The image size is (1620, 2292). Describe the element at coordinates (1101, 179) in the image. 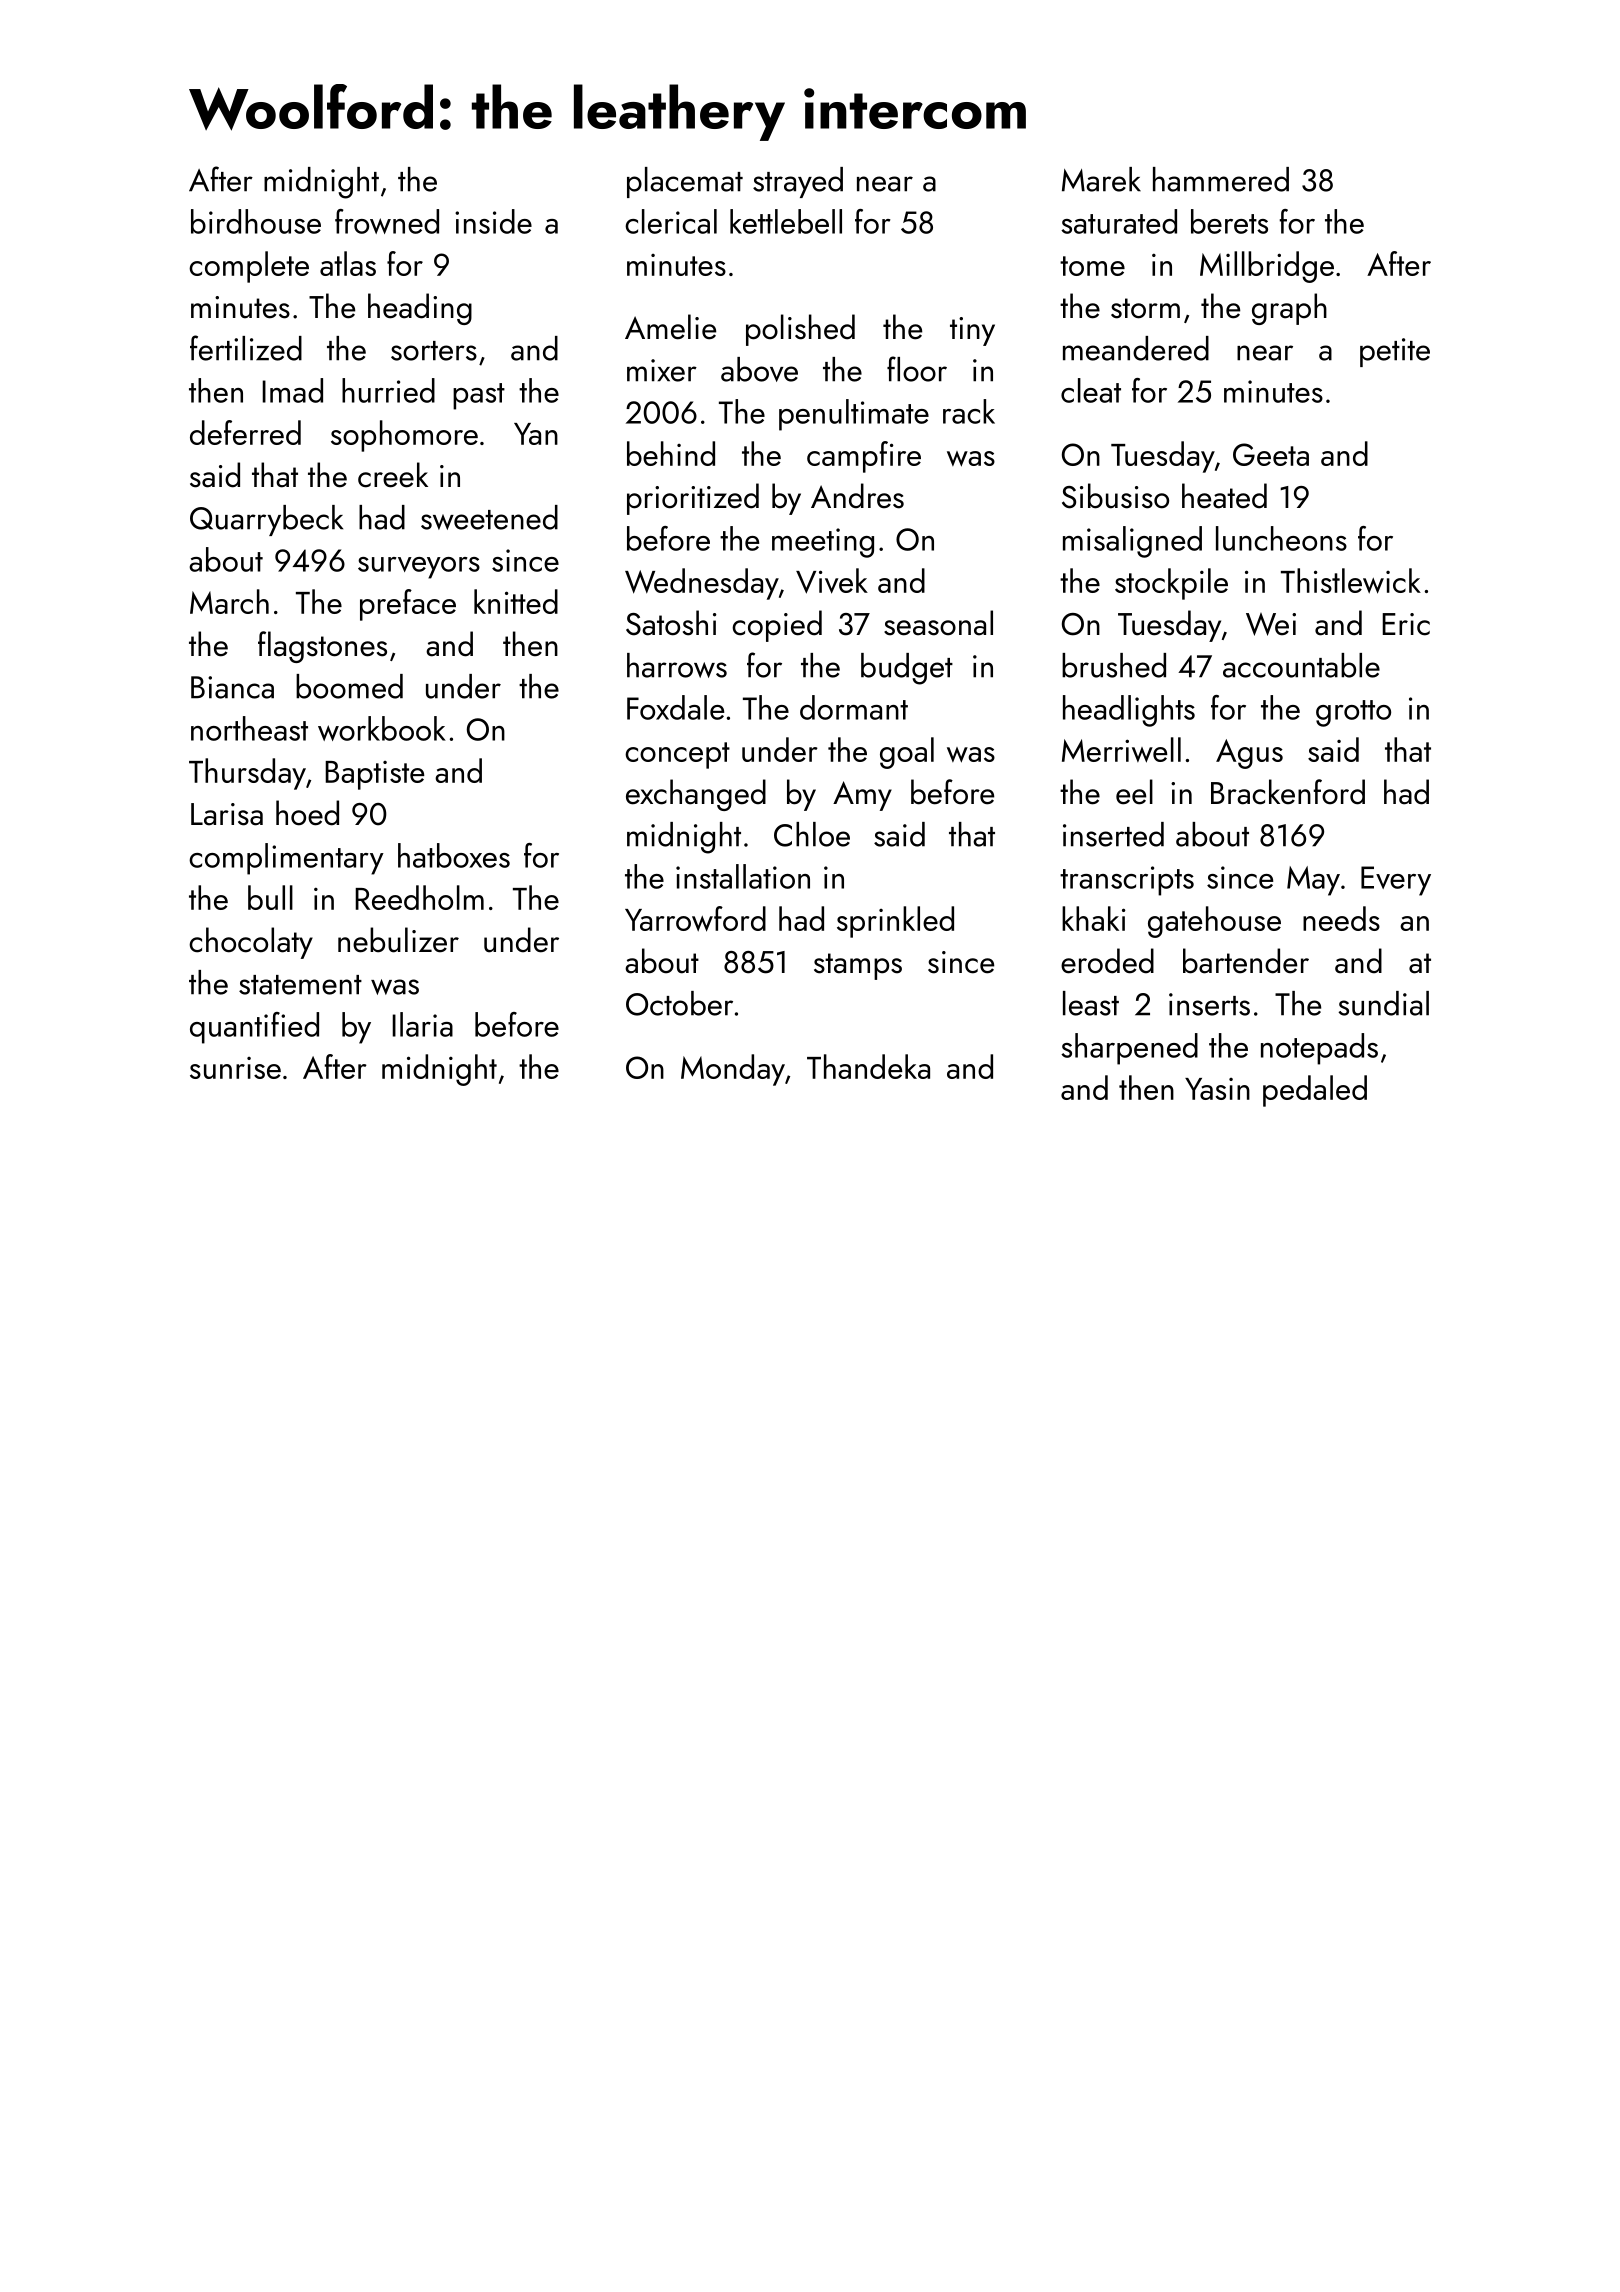

I see `Marek` at that location.
